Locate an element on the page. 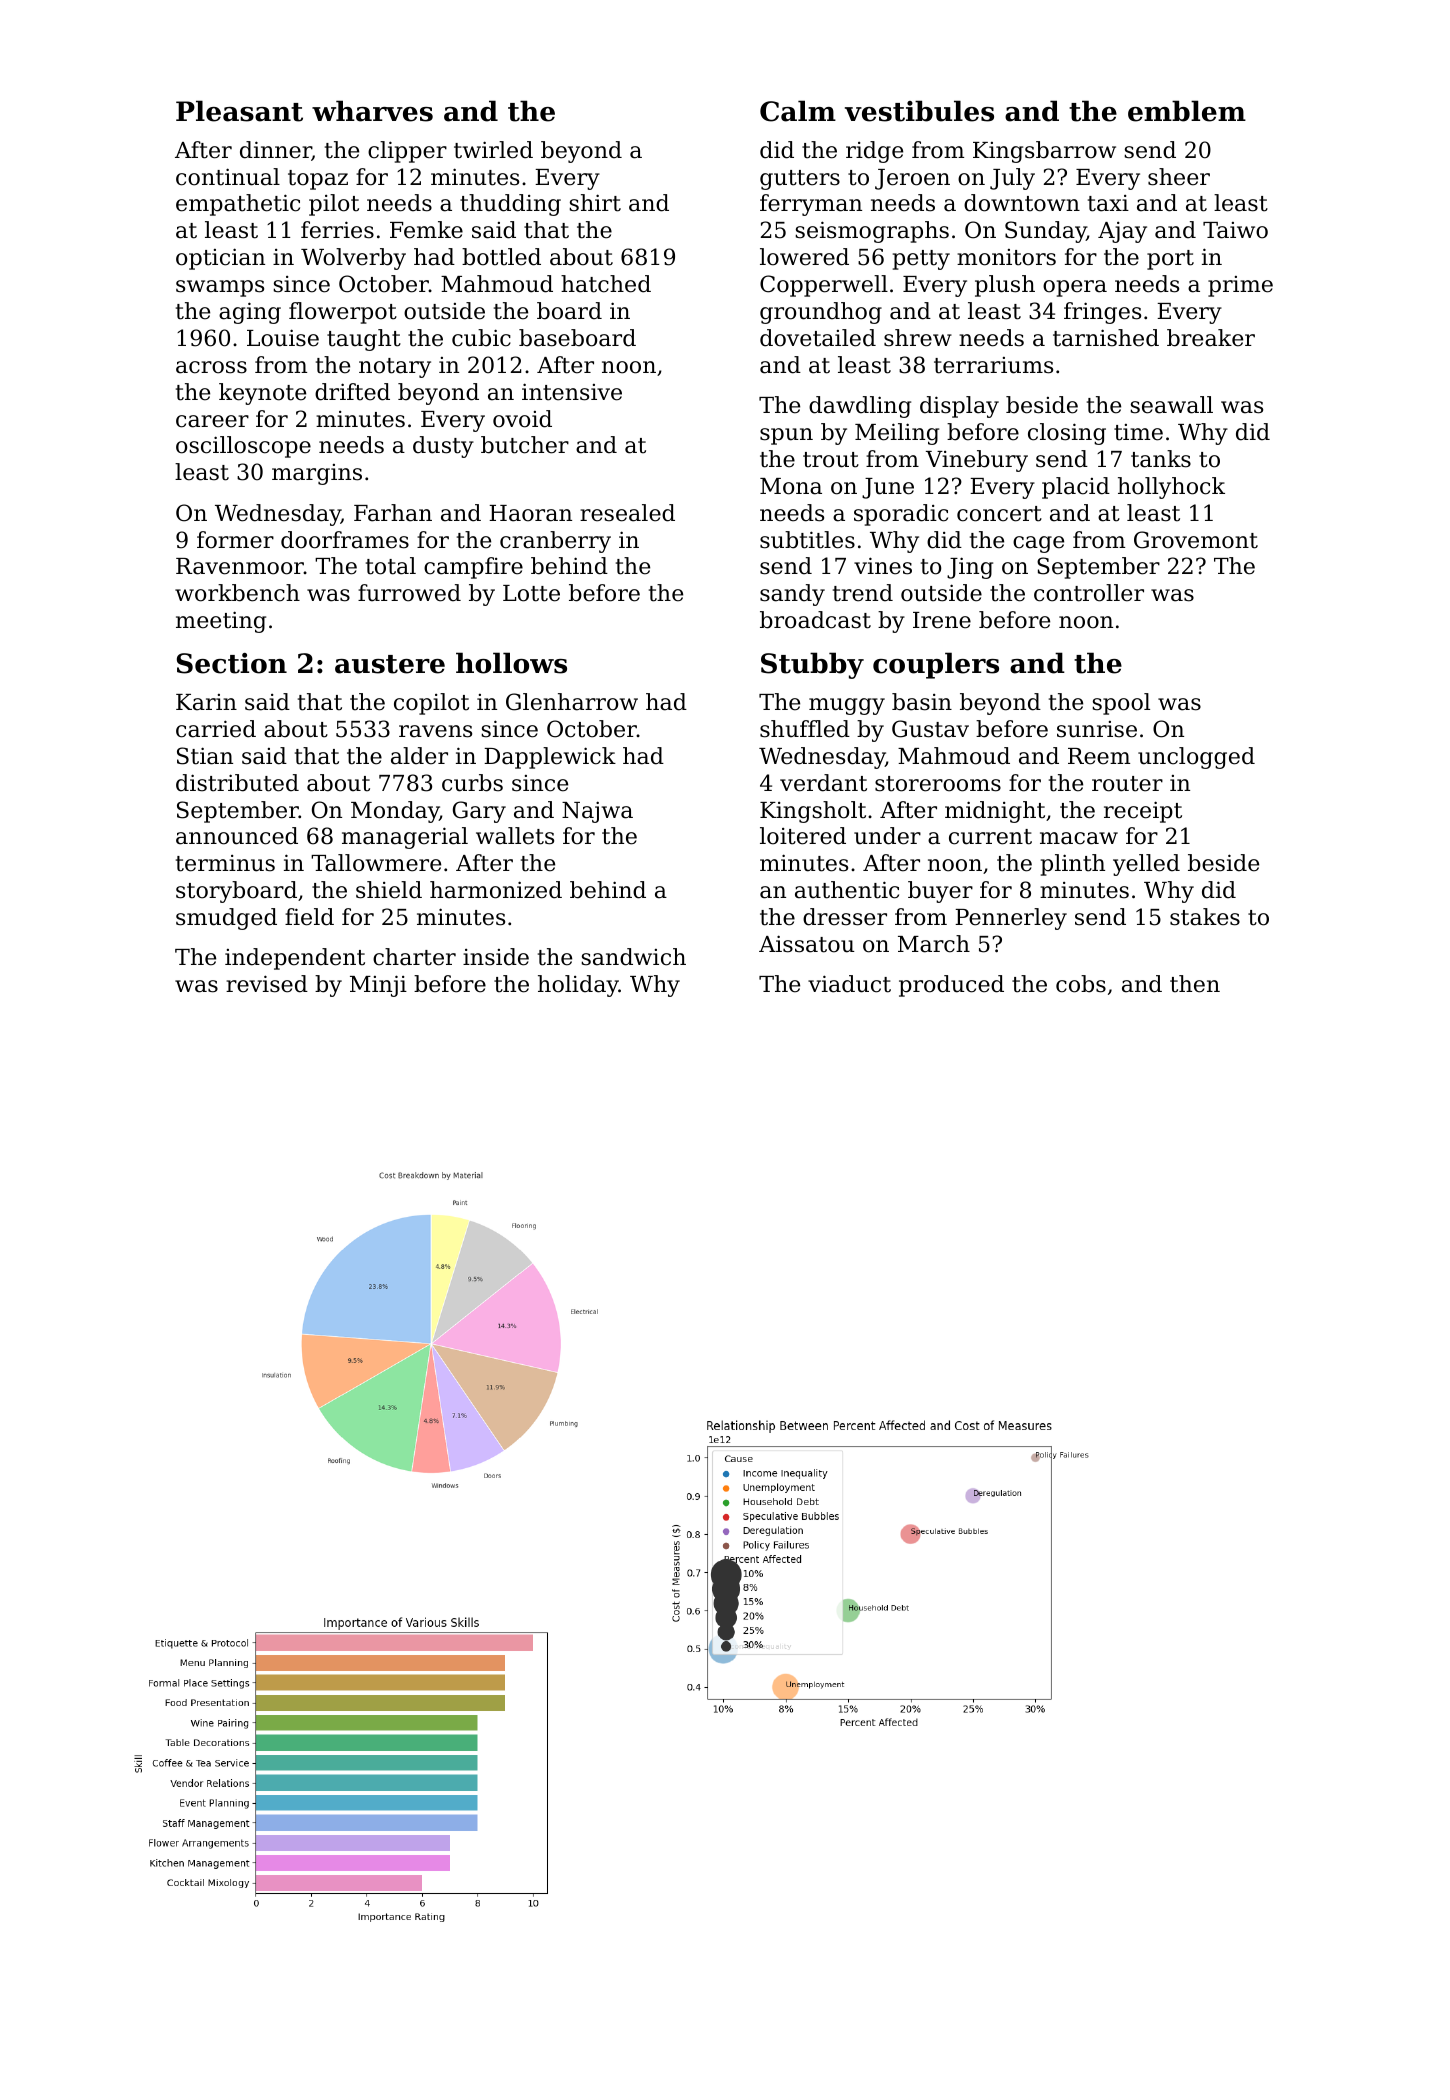 The image size is (1450, 2100). hollyhock is located at coordinates (1171, 488).
